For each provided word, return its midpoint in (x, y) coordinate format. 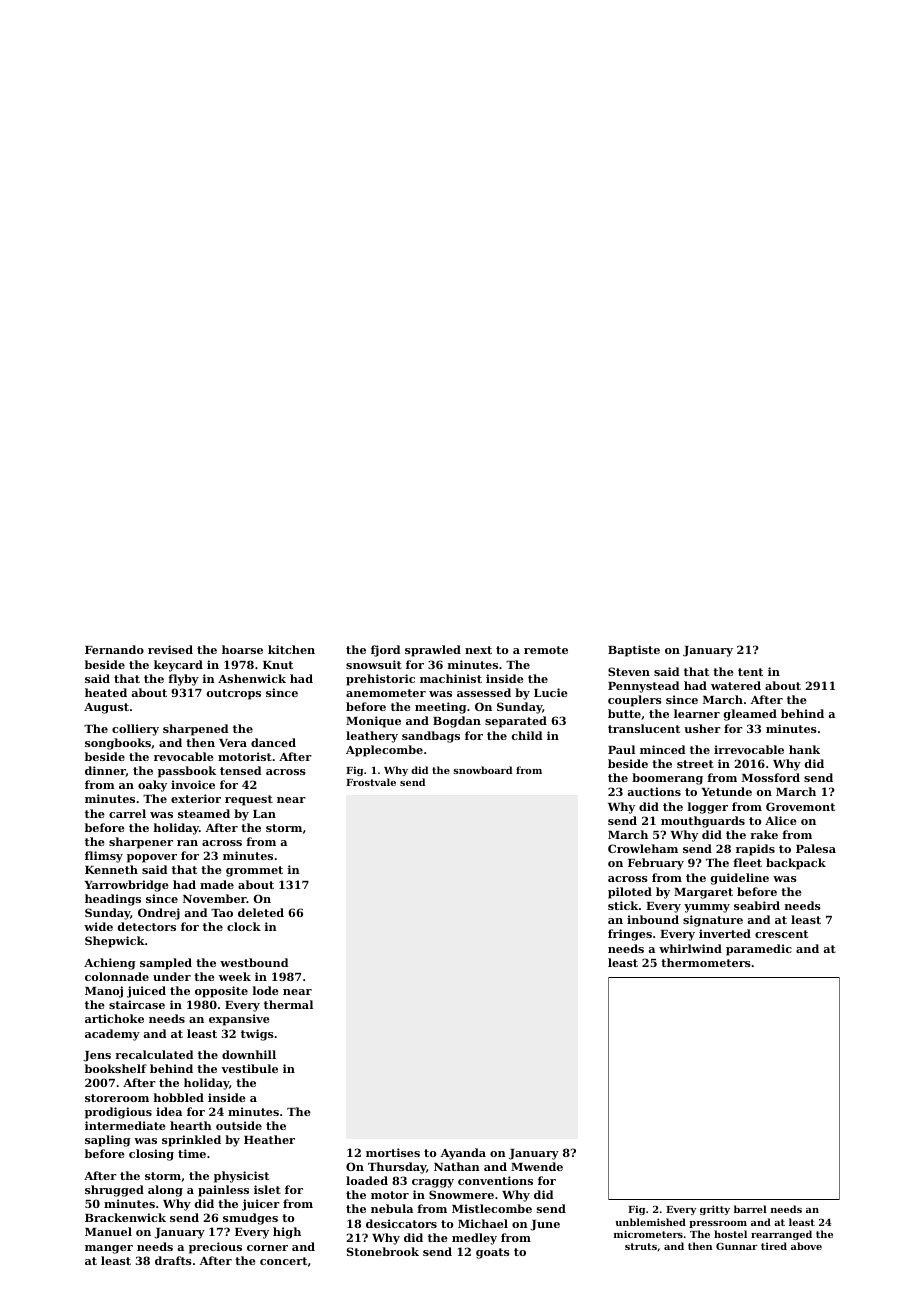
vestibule (249, 1068)
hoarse (242, 649)
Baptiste (634, 651)
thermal (288, 1004)
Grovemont (800, 806)
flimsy (104, 857)
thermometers (706, 962)
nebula (392, 1208)
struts (641, 1246)
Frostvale (371, 782)
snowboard (482, 770)
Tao (222, 913)
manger (109, 1249)
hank (804, 749)
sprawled (433, 651)
